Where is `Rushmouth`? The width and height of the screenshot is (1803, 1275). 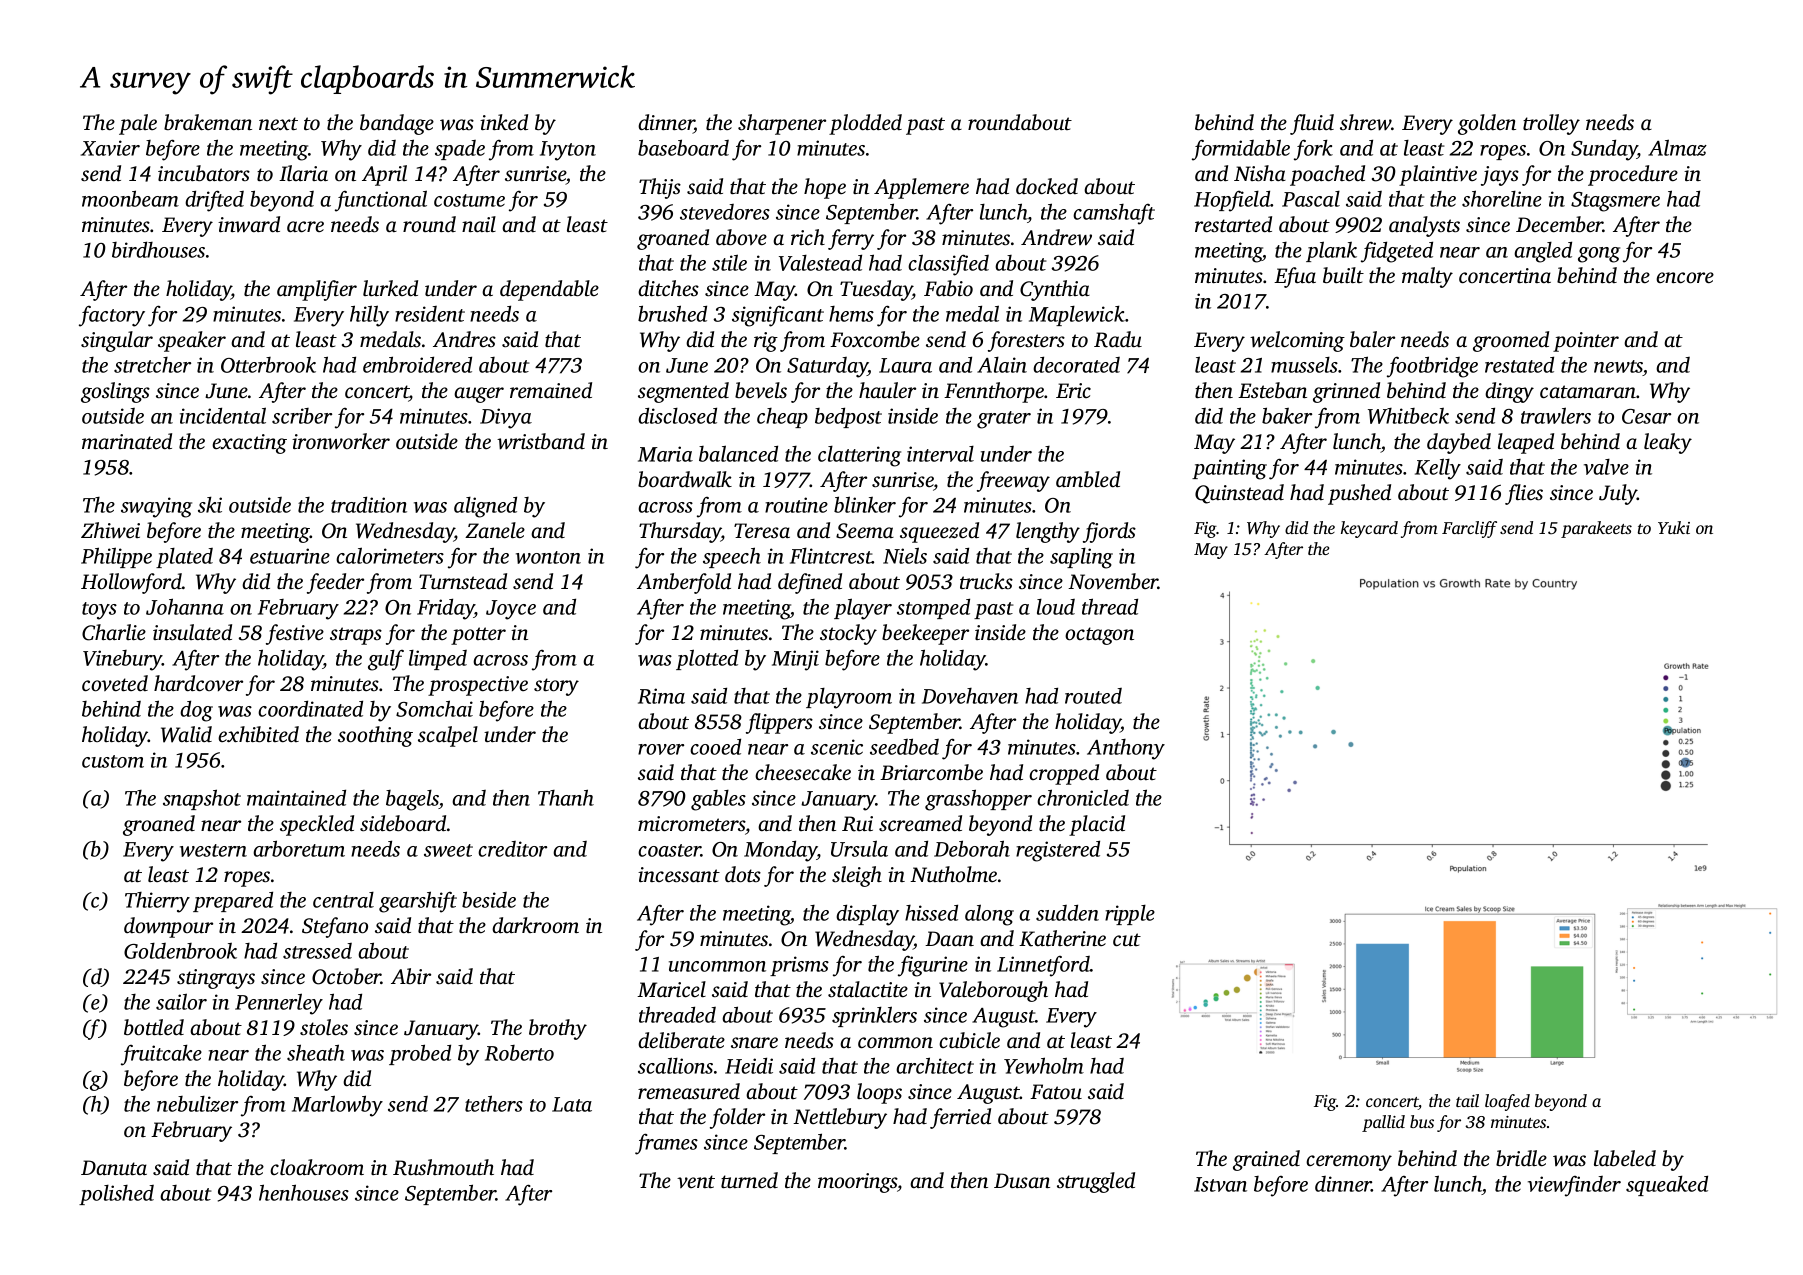 Rushmouth is located at coordinates (443, 1167).
